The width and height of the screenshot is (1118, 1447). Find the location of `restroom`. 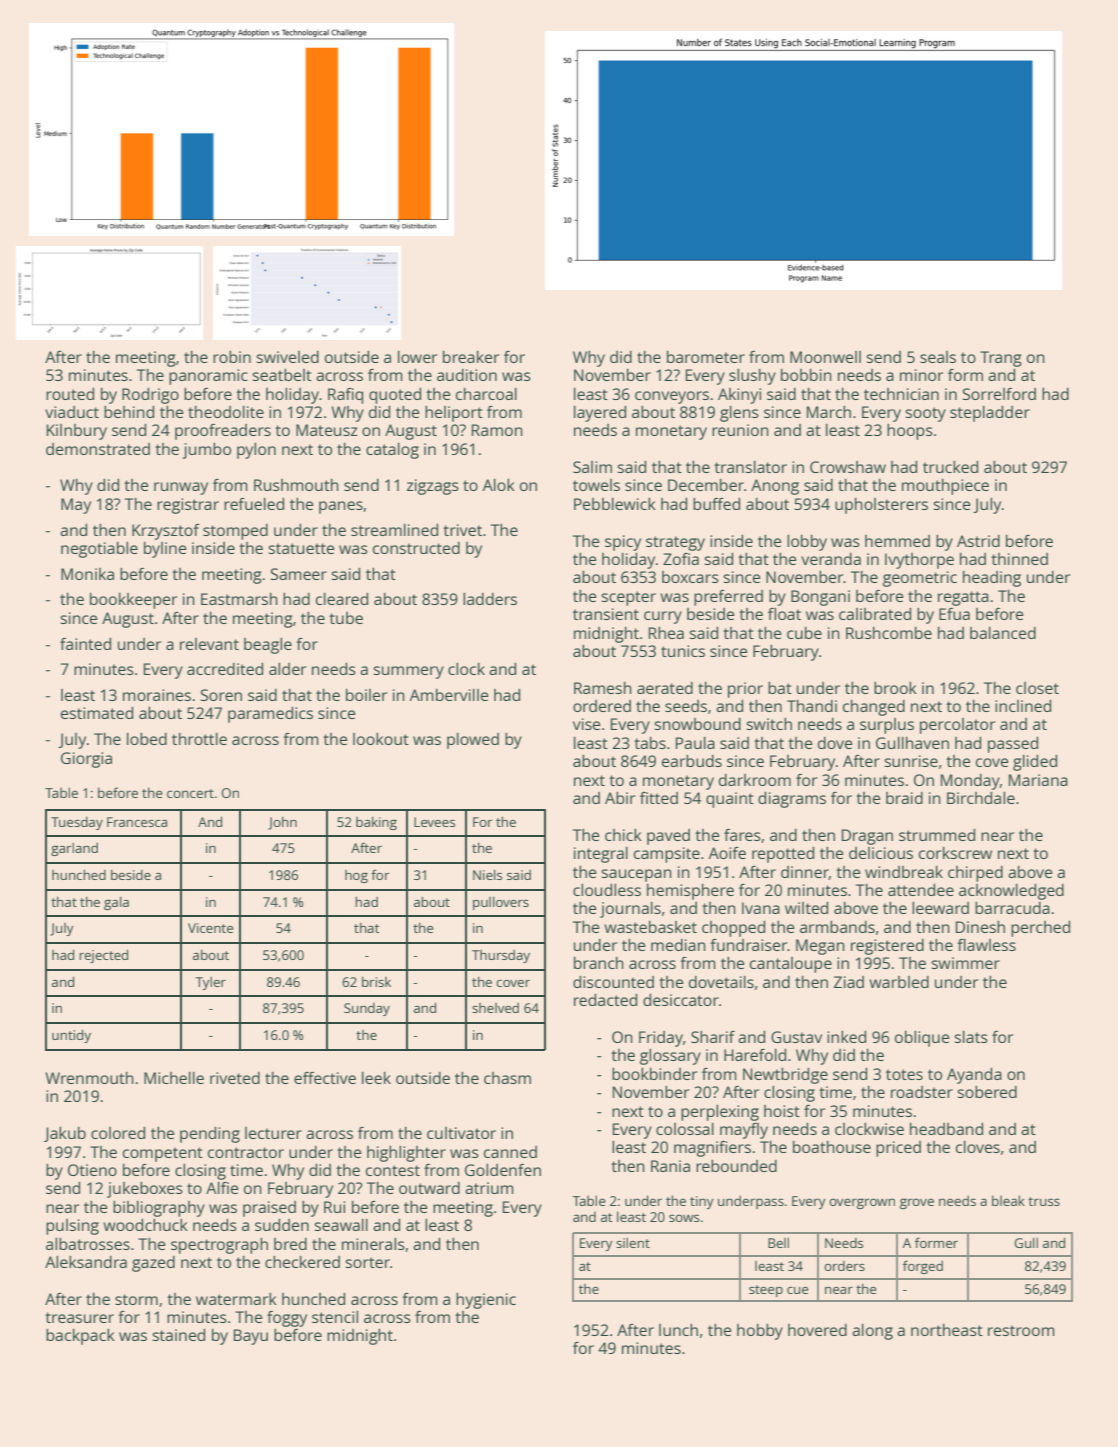

restroom is located at coordinates (1021, 1330).
